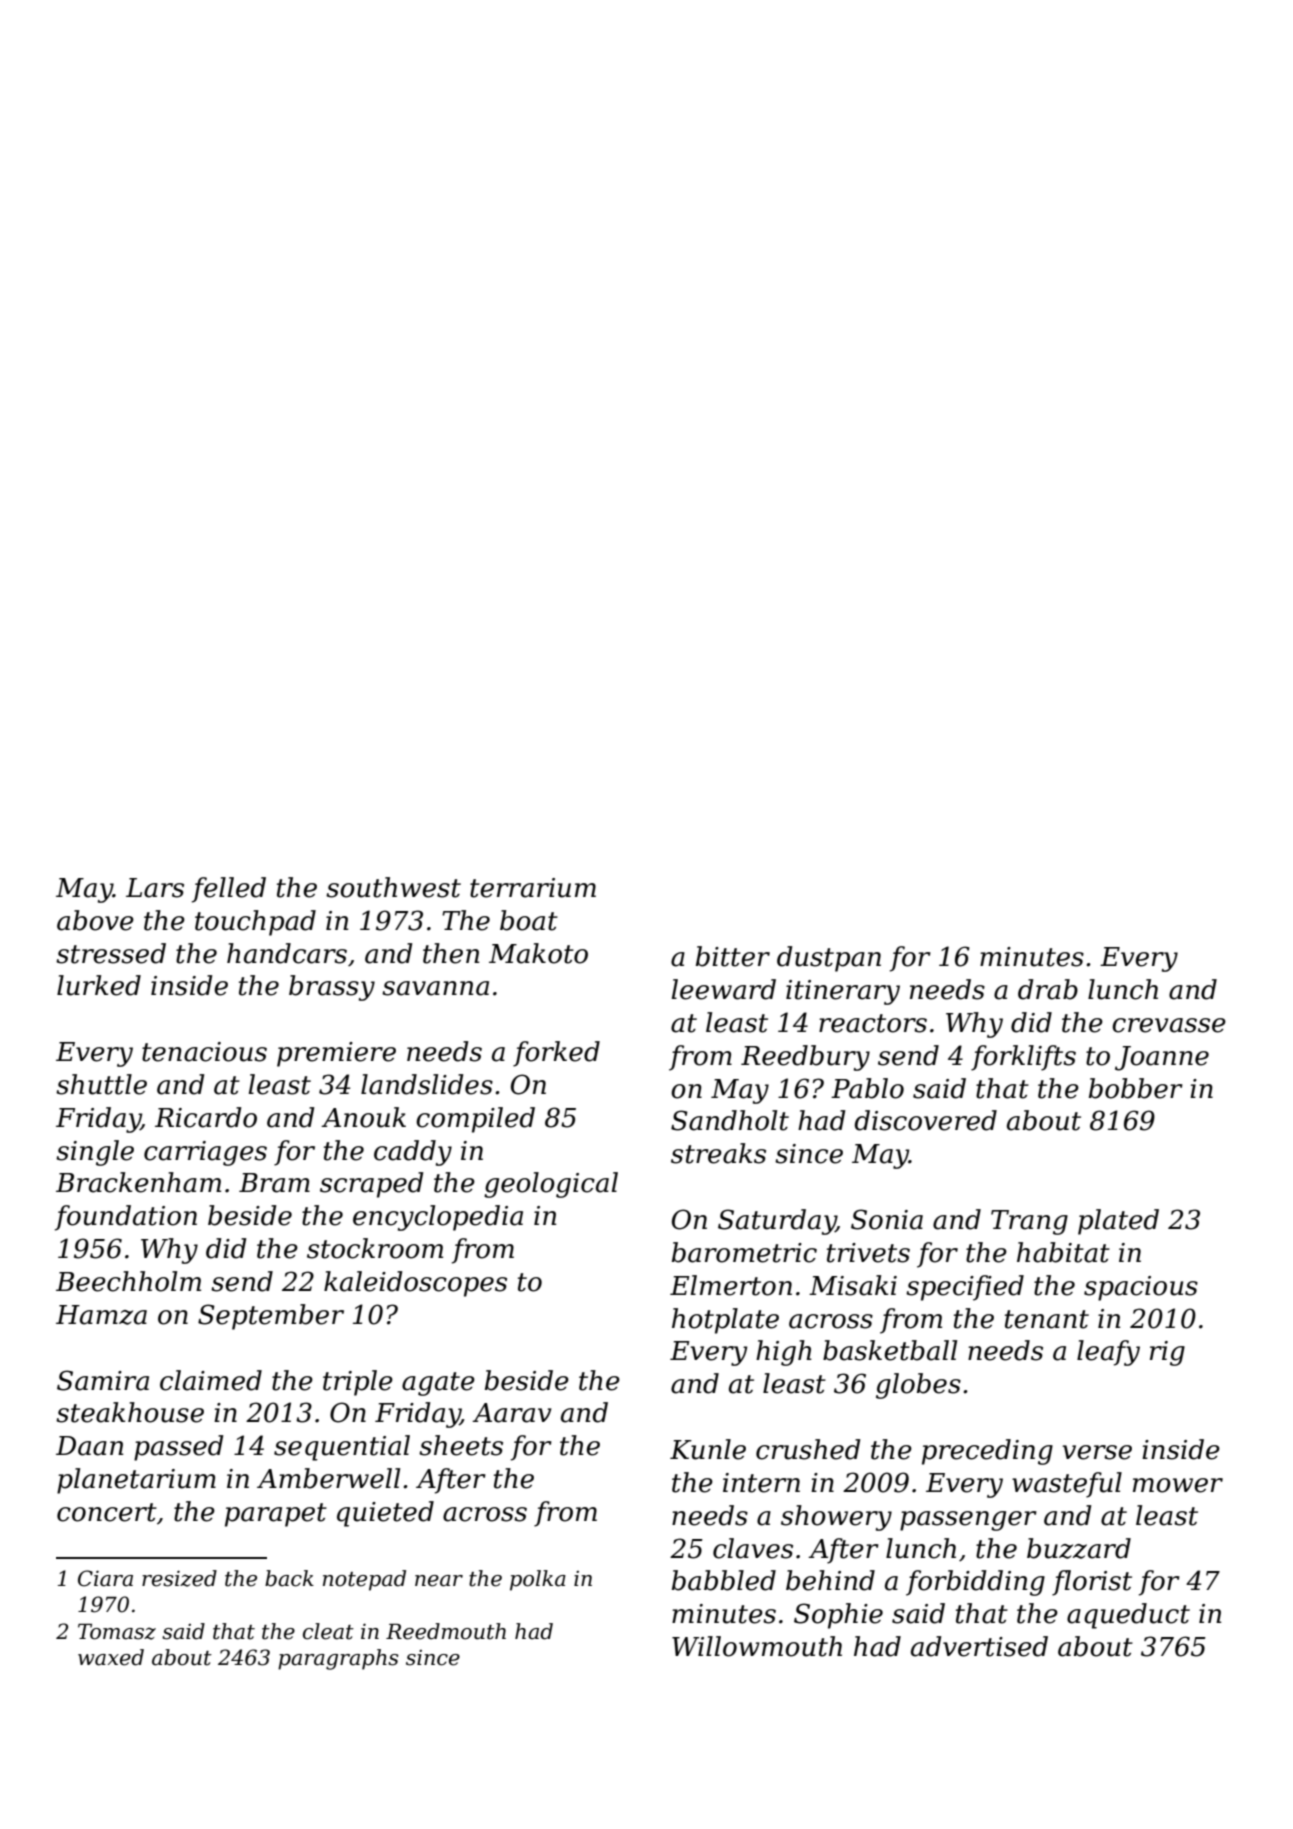 The height and width of the image is (1829, 1293). What do you see at coordinates (829, 959) in the image?
I see `dustpan` at bounding box center [829, 959].
